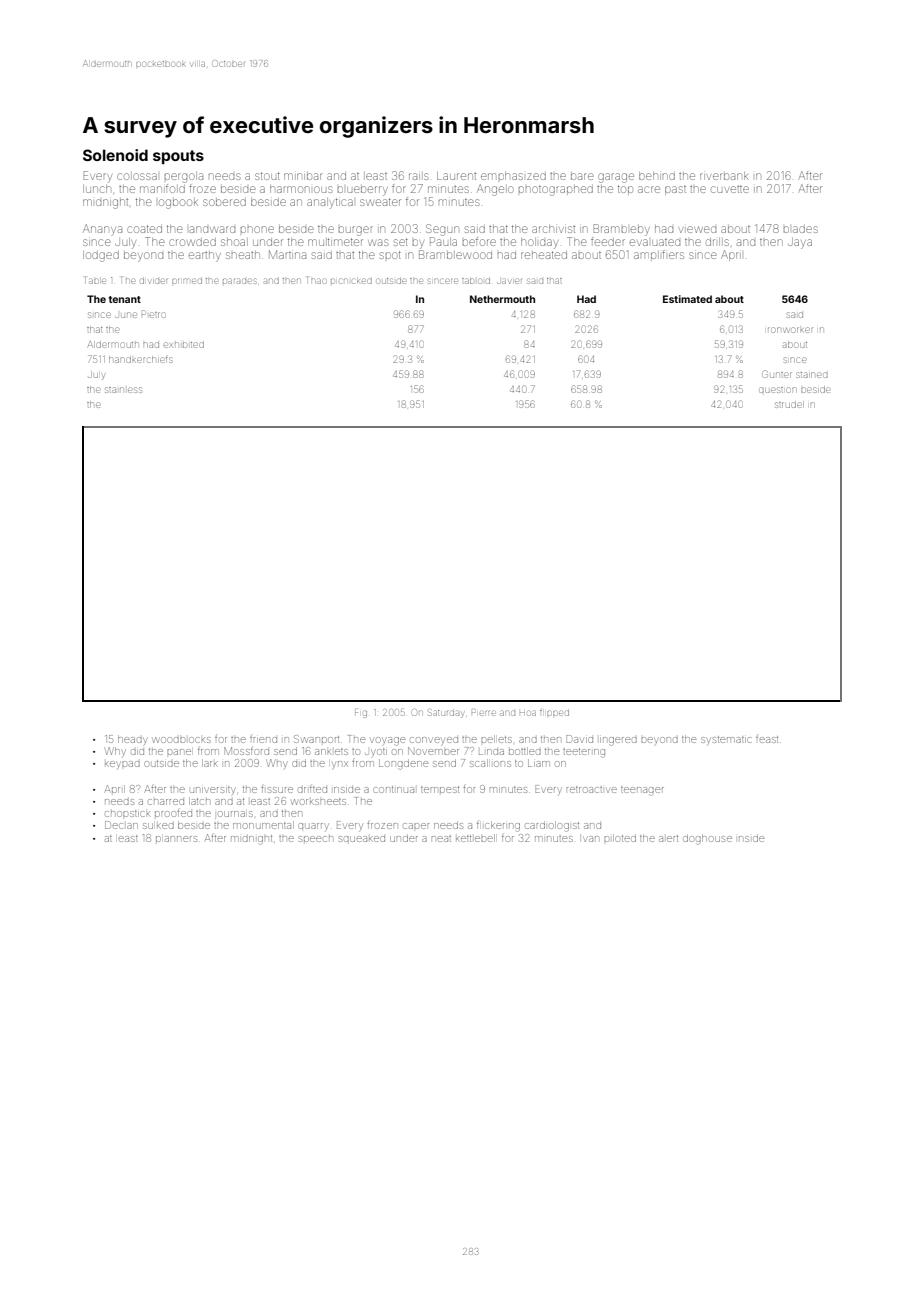 Image resolution: width=924 pixels, height=1308 pixels. What do you see at coordinates (707, 839) in the screenshot?
I see `doghouse` at bounding box center [707, 839].
